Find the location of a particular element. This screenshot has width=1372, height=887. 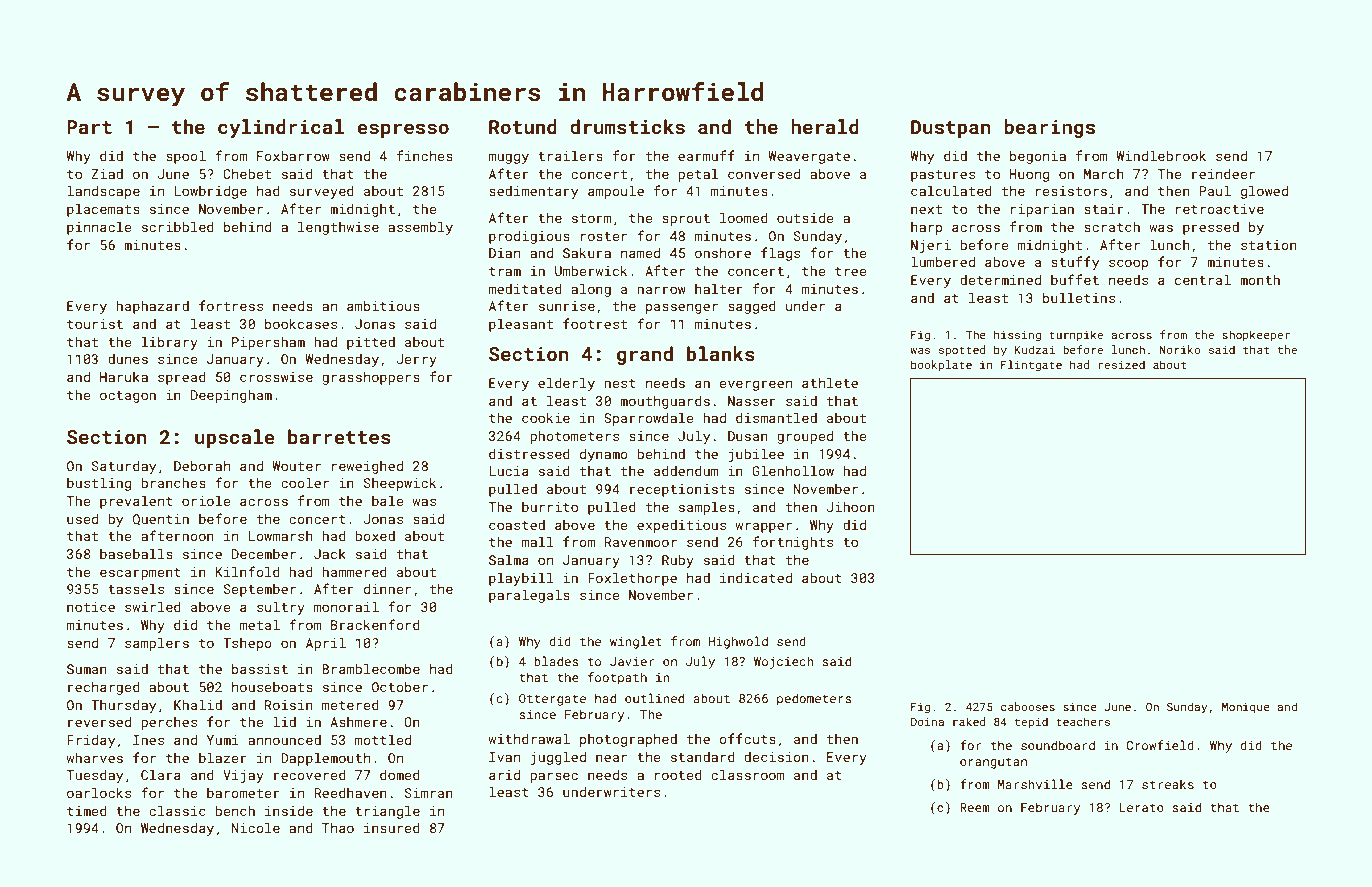

bale is located at coordinates (388, 500).
